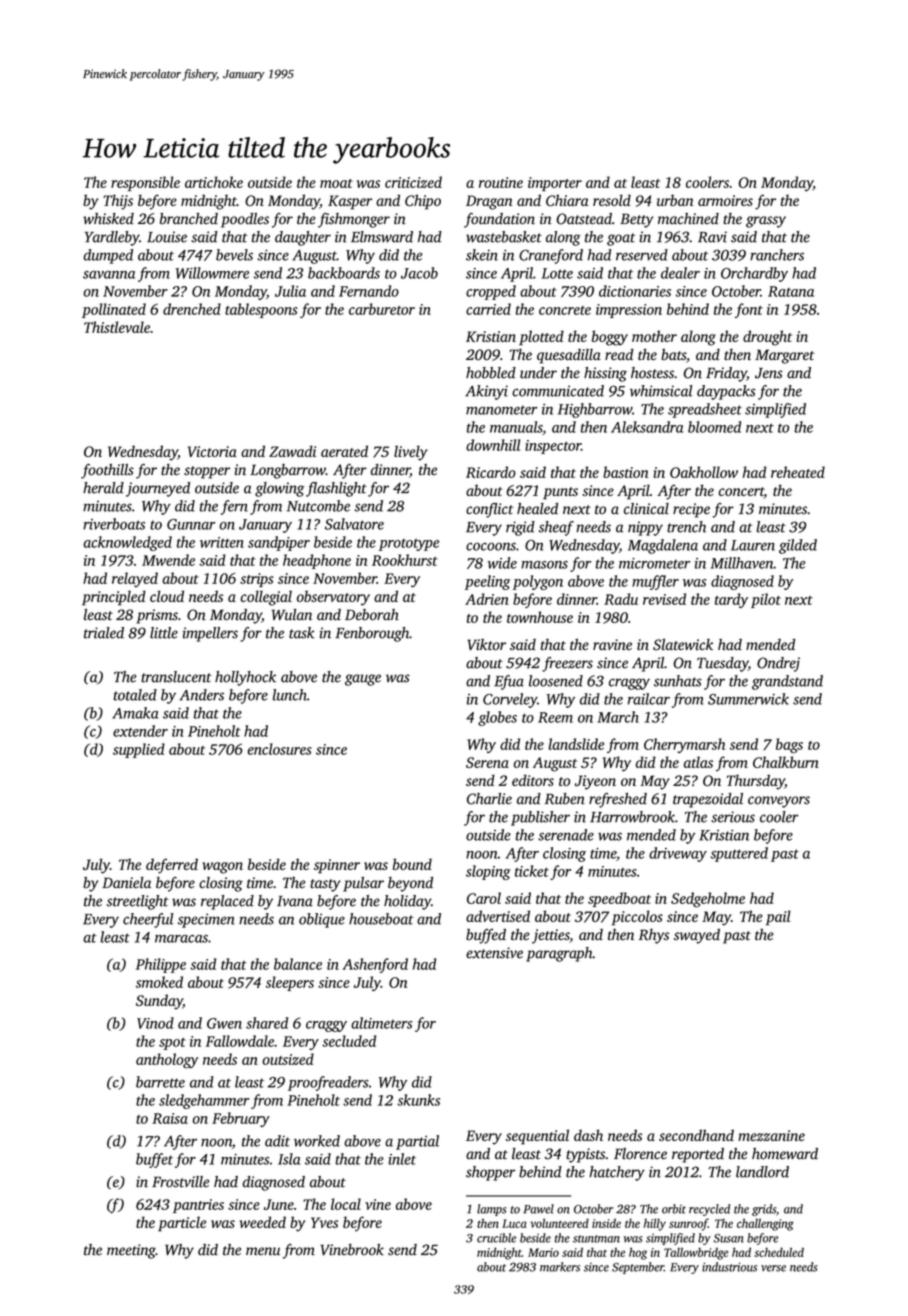 The height and width of the image is (1316, 908). Describe the element at coordinates (532, 871) in the image. I see `ticket` at that location.
